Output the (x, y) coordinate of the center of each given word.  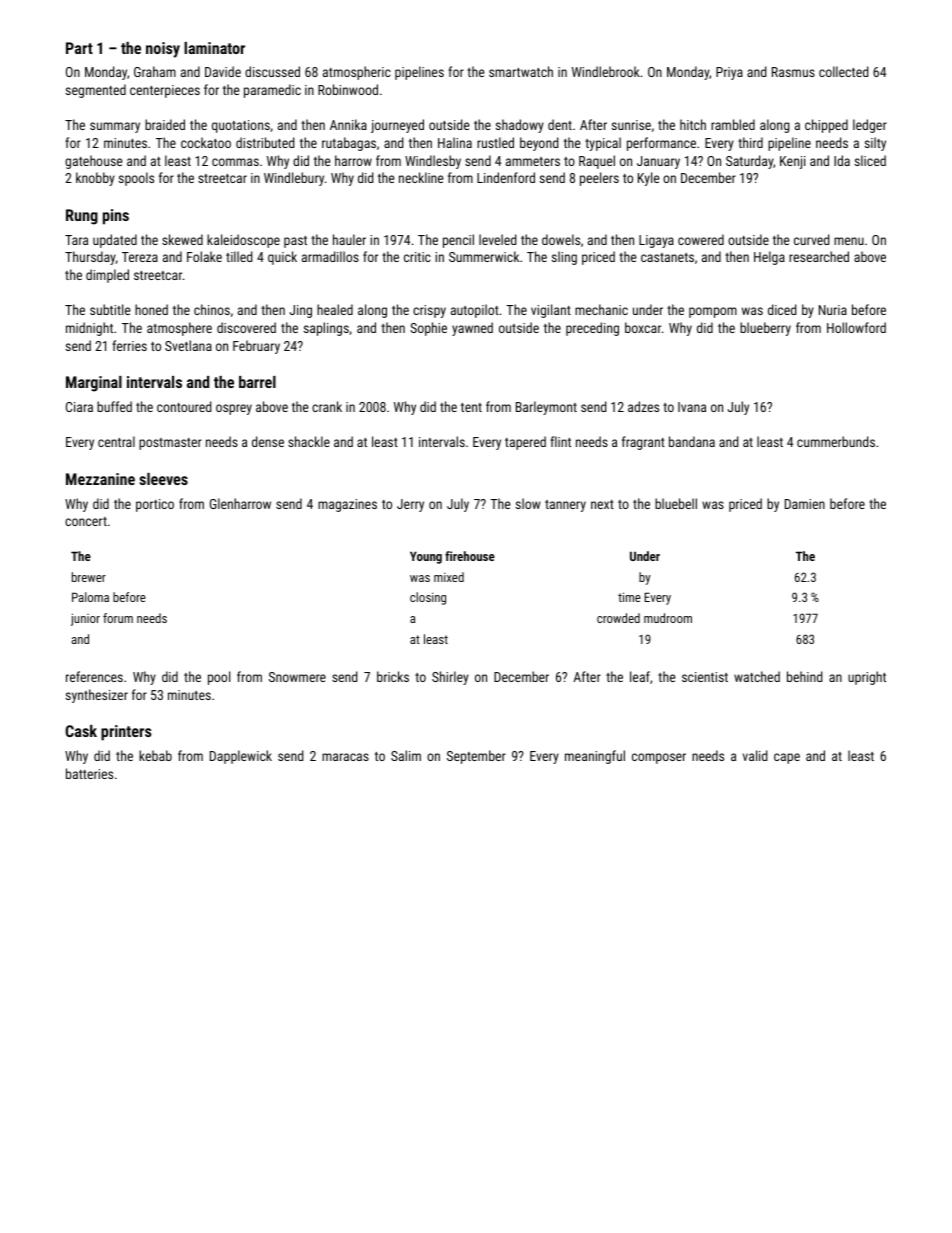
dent (560, 124)
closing (428, 598)
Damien (805, 504)
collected (843, 71)
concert (86, 521)
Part (79, 48)
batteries (89, 773)
